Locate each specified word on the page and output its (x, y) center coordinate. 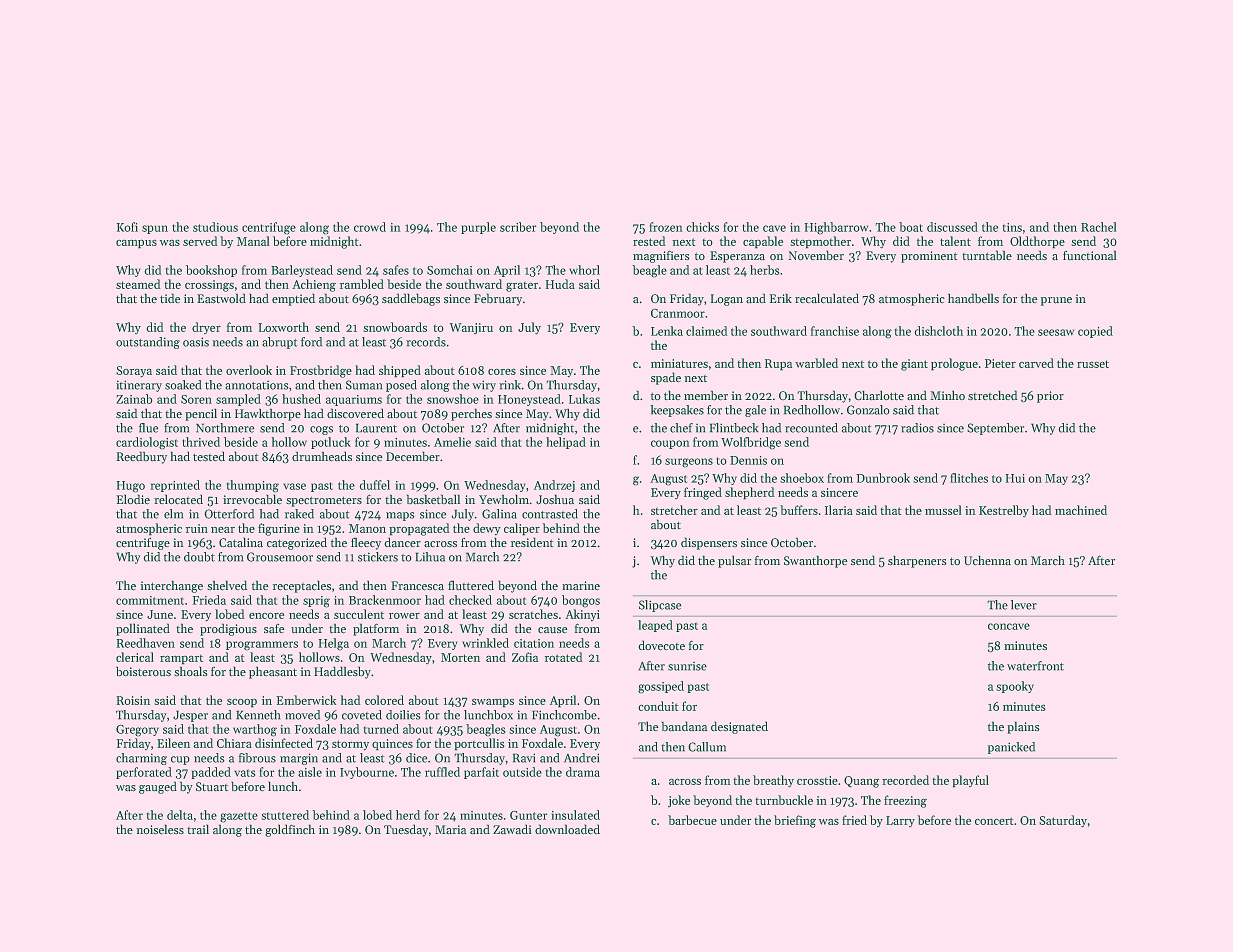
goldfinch (290, 831)
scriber (518, 227)
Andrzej (554, 486)
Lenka (667, 331)
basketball (433, 499)
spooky (1015, 687)
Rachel (1098, 227)
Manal (253, 241)
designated (739, 728)
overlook (249, 370)
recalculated (827, 298)
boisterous (143, 671)
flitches (969, 478)
